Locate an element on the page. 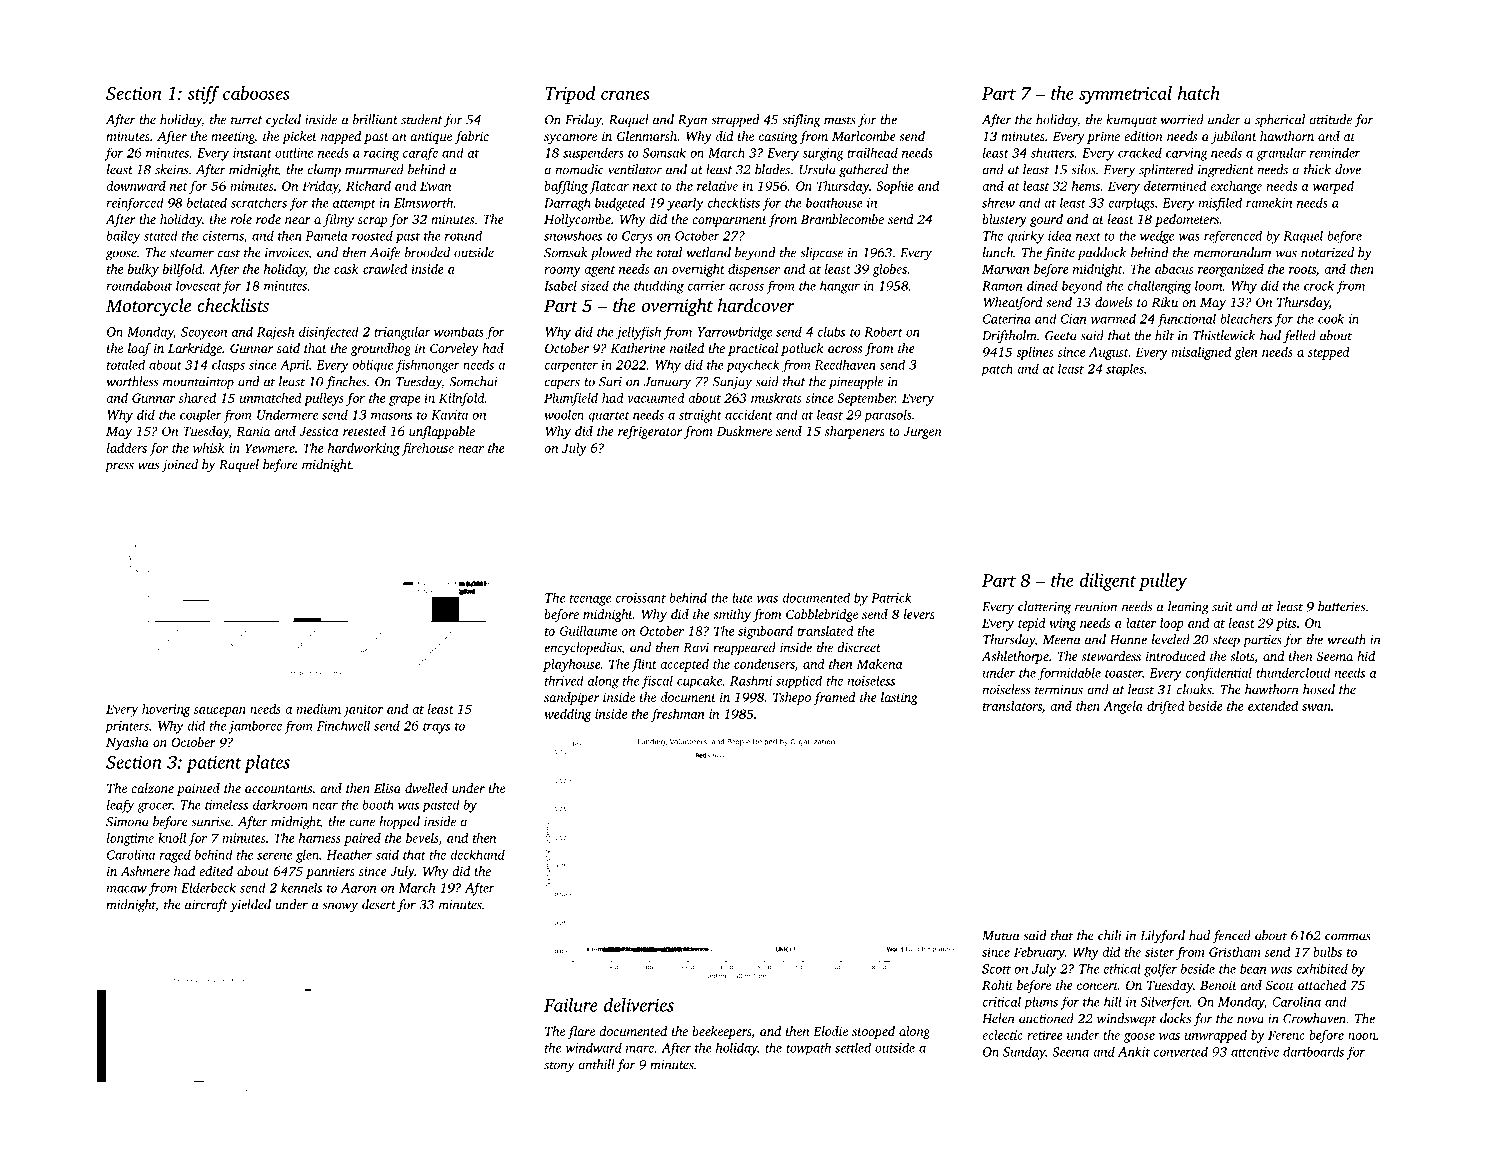 This page has height=1149, width=1488. batteries is located at coordinates (1341, 606).
